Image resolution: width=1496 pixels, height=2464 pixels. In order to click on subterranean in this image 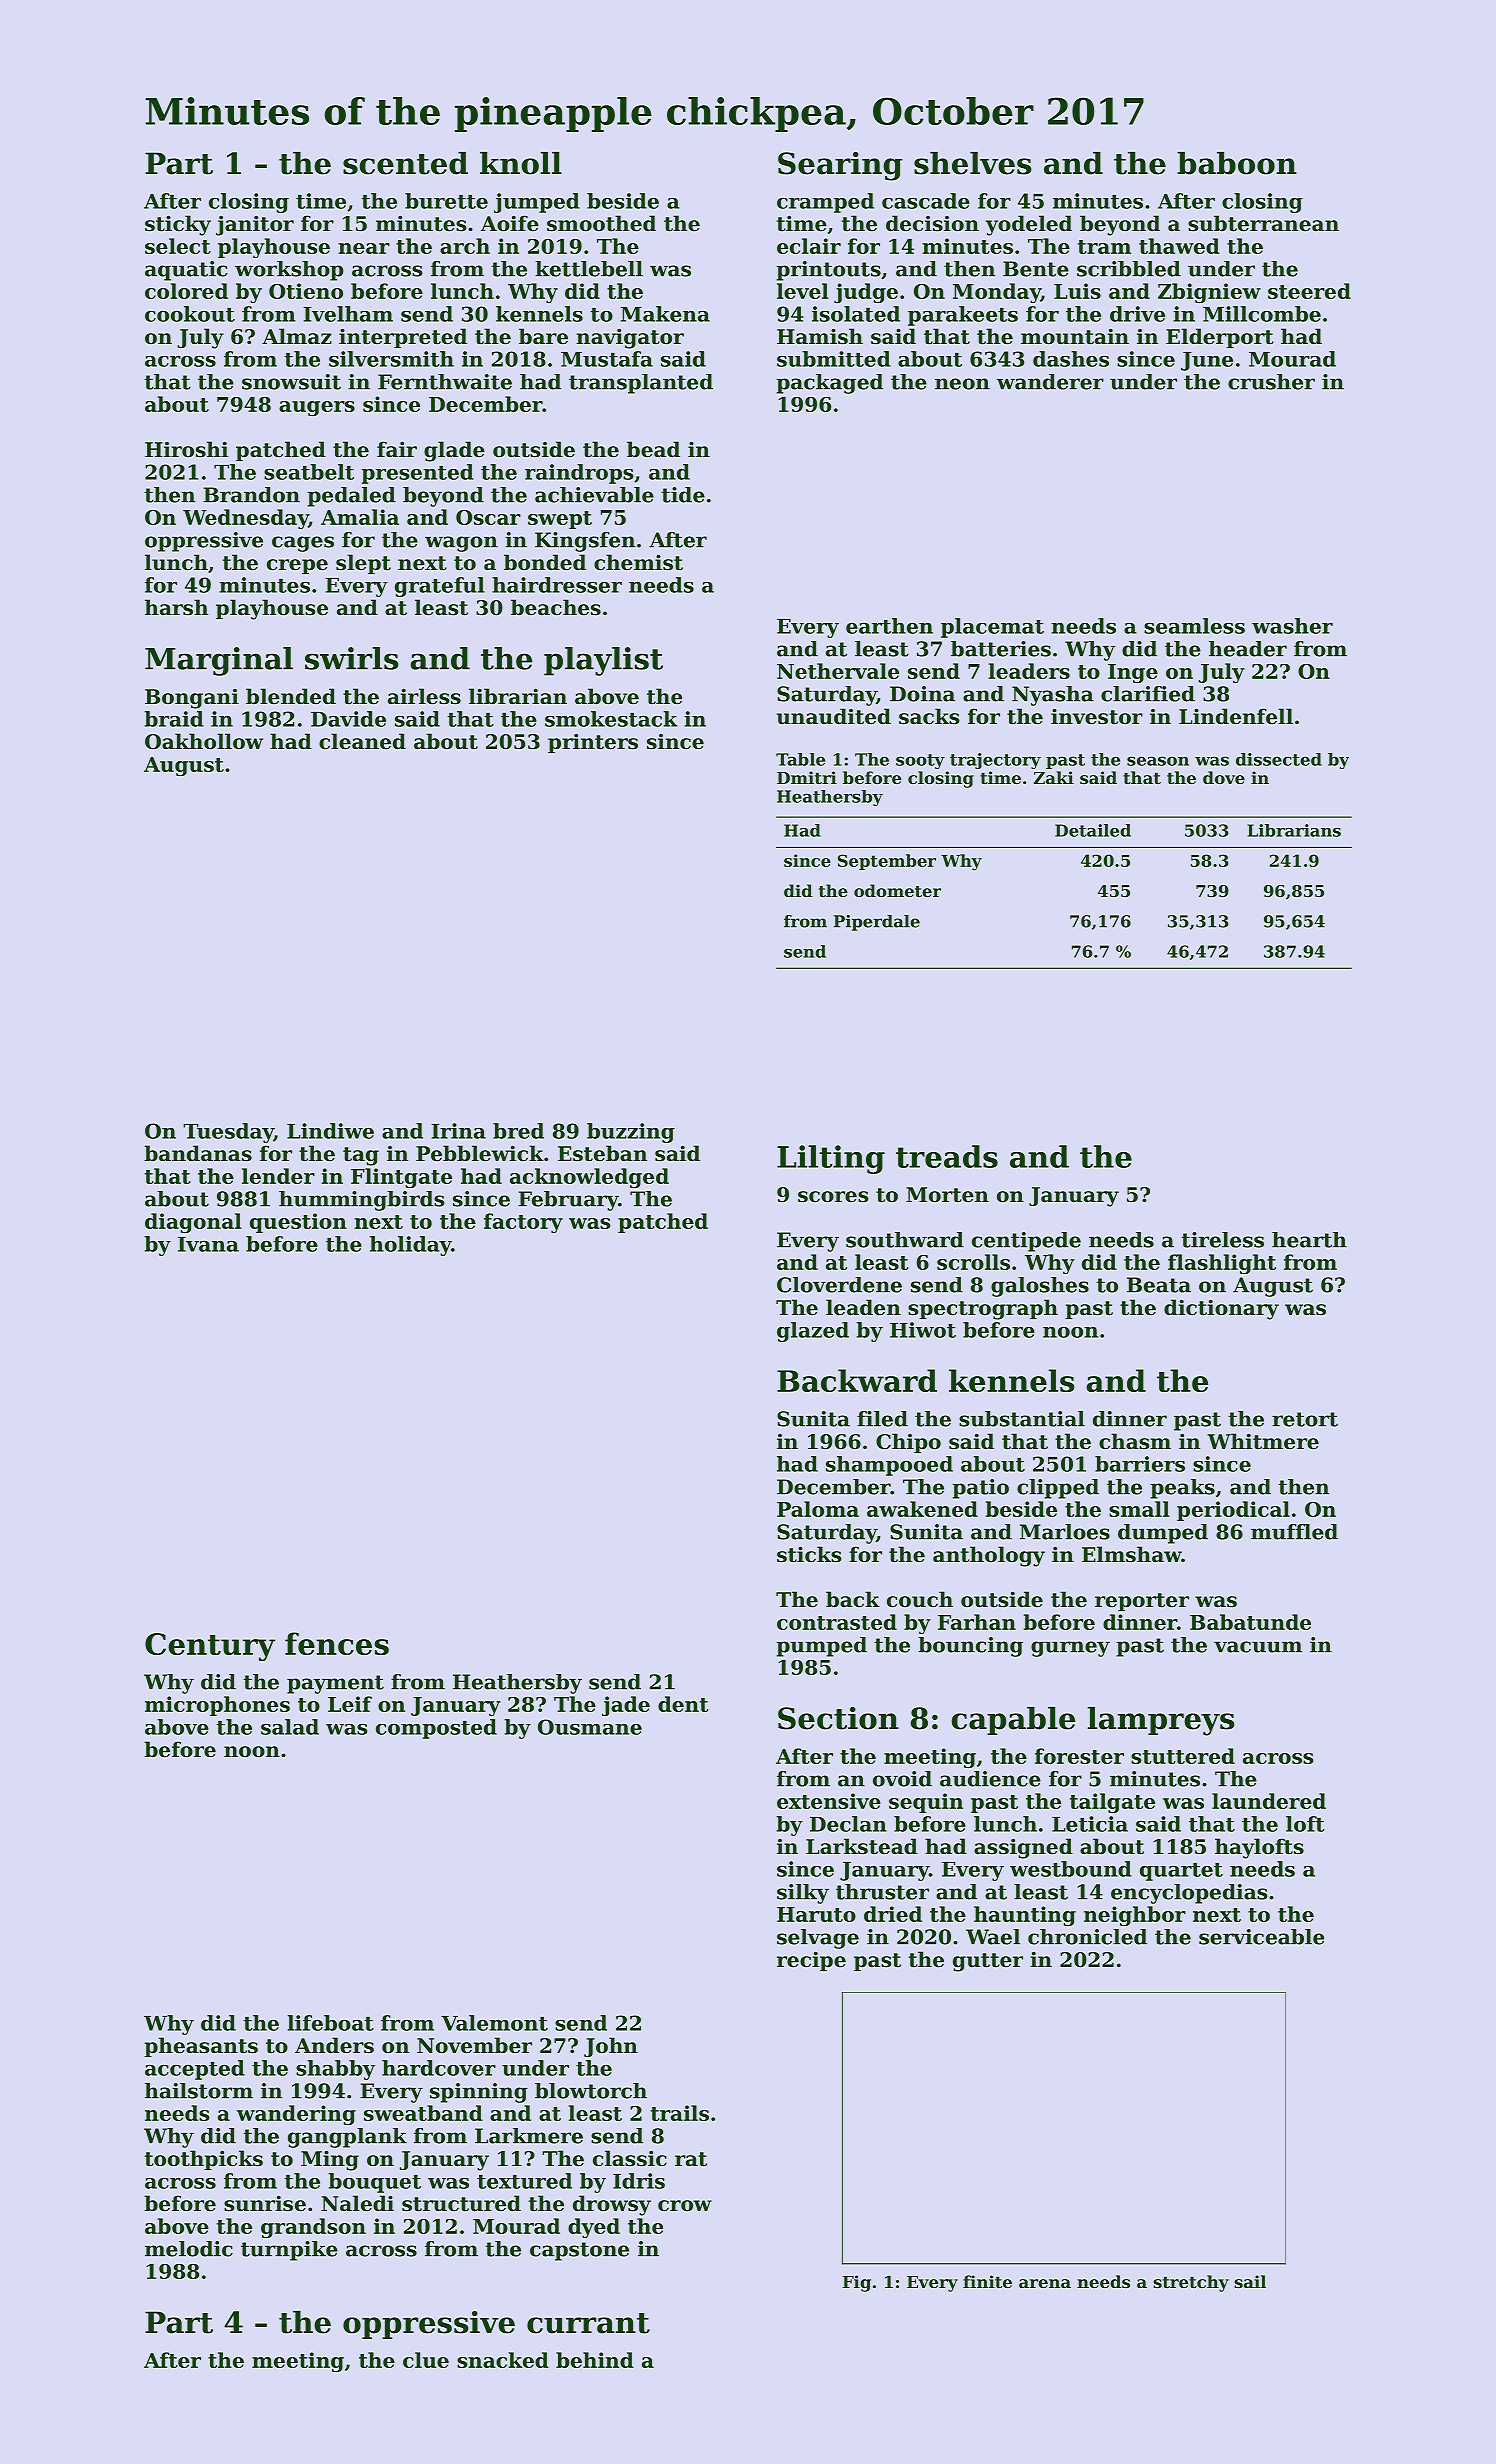, I will do `click(1263, 223)`.
